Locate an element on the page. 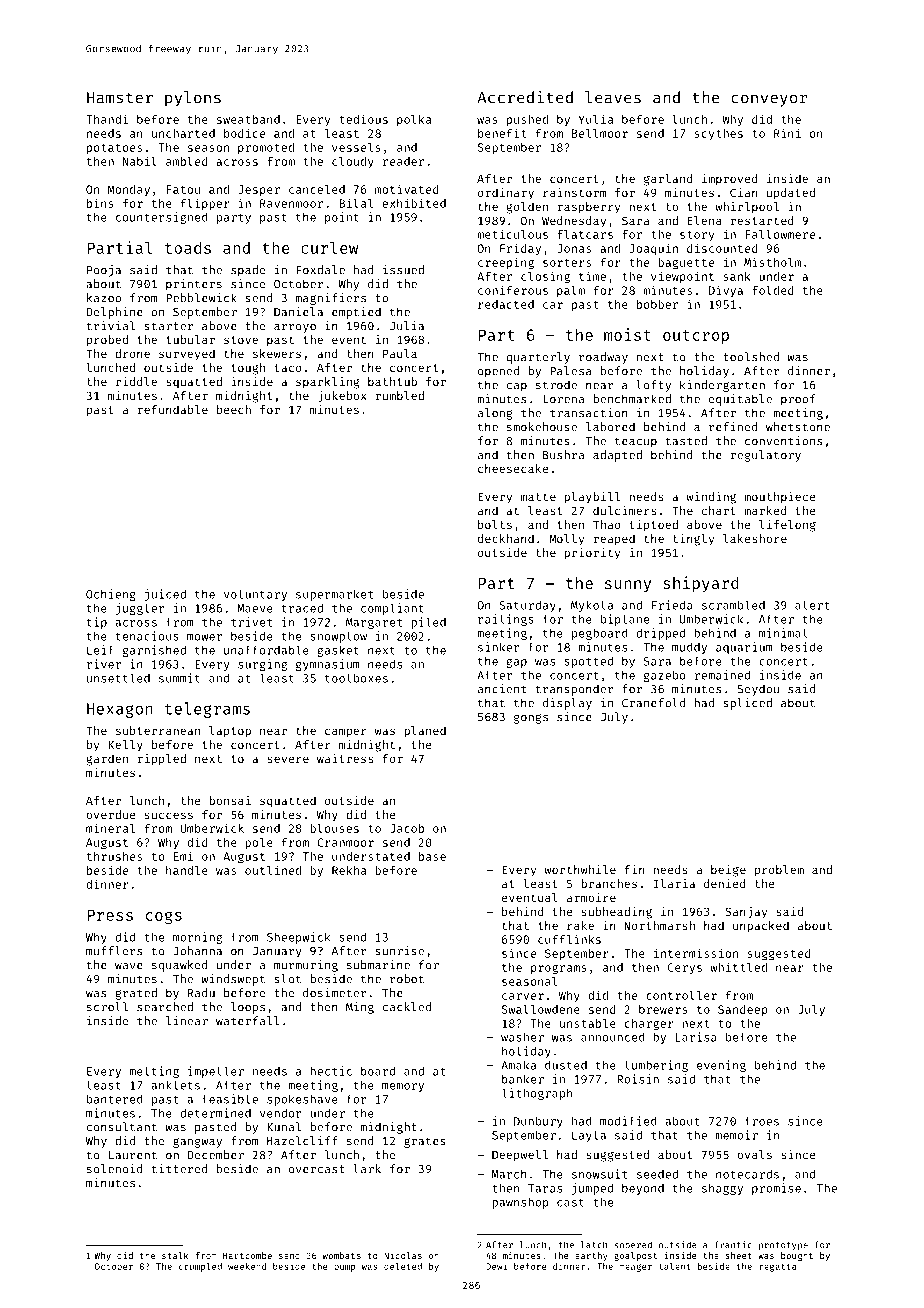 The image size is (924, 1308). winding is located at coordinates (711, 498).
